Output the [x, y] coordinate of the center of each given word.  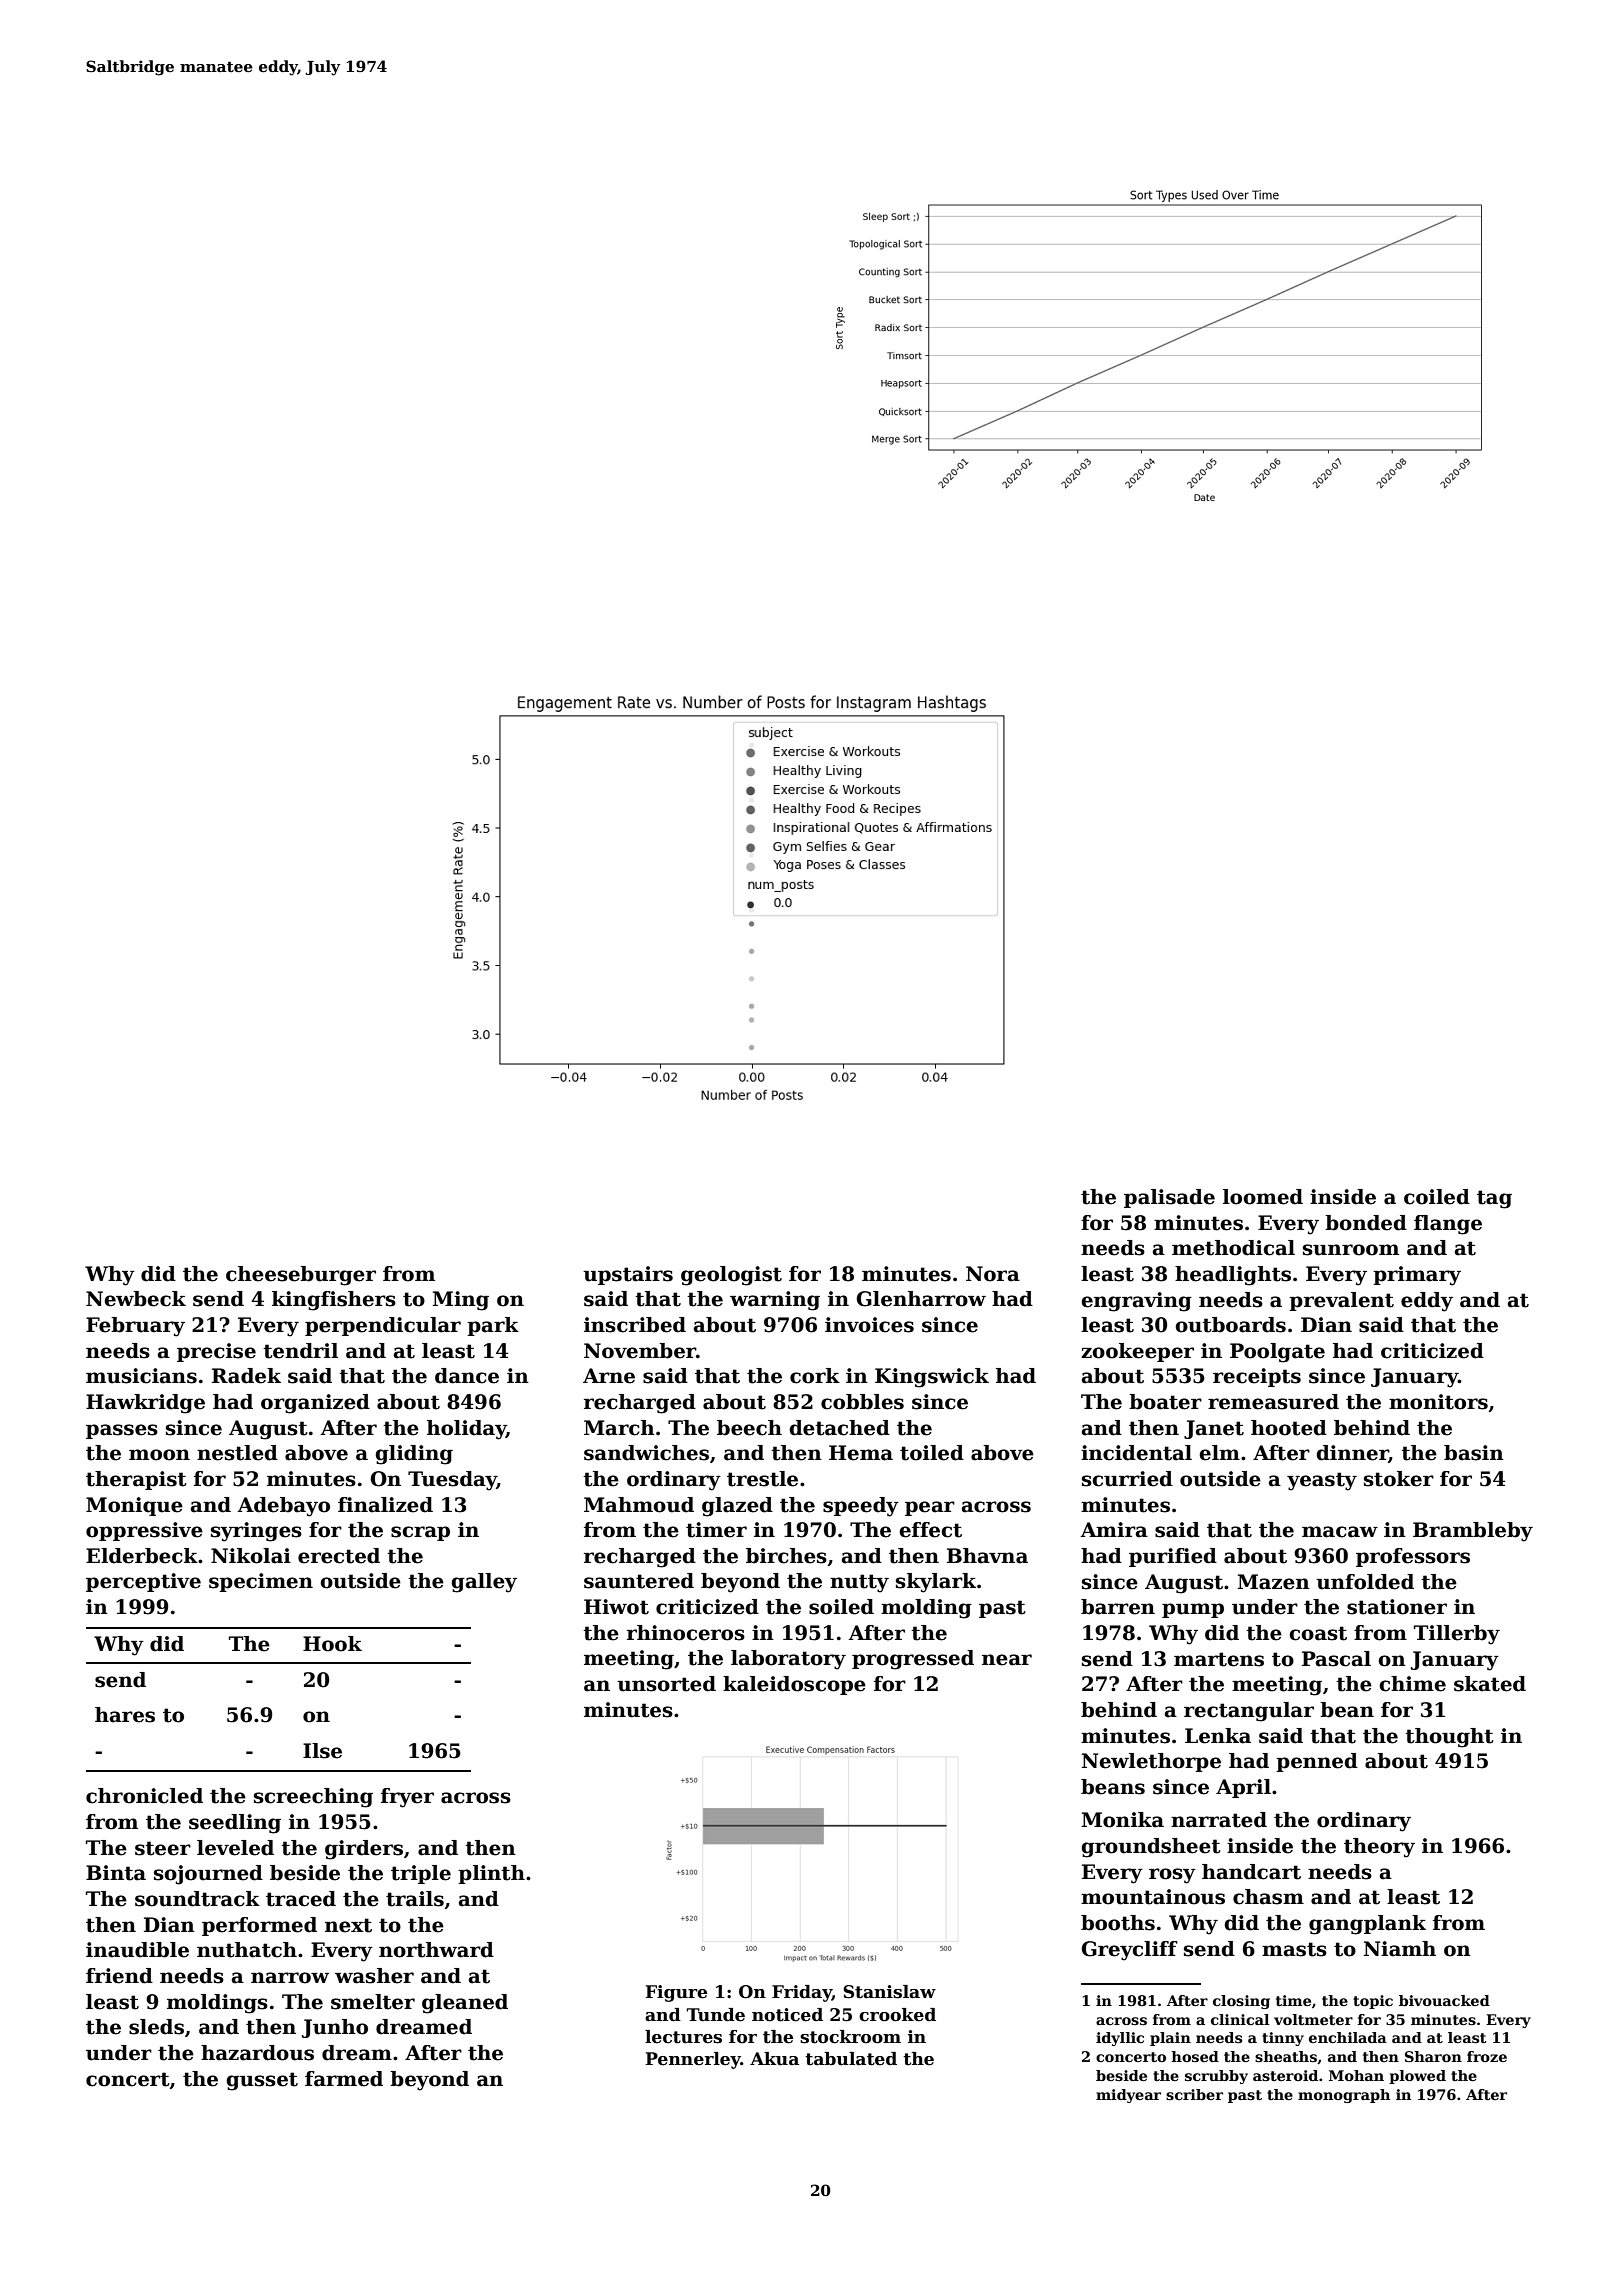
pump [1193, 1610]
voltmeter [1313, 2019]
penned [1317, 1762]
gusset [262, 2081]
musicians [141, 1376]
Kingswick [932, 1378]
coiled [1437, 1197]
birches [786, 1556]
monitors [1438, 1402]
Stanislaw [889, 1992]
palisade [1169, 1198]
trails [415, 1899]
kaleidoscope [794, 1685]
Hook [332, 1644]
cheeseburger [301, 1276]
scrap [420, 1533]
